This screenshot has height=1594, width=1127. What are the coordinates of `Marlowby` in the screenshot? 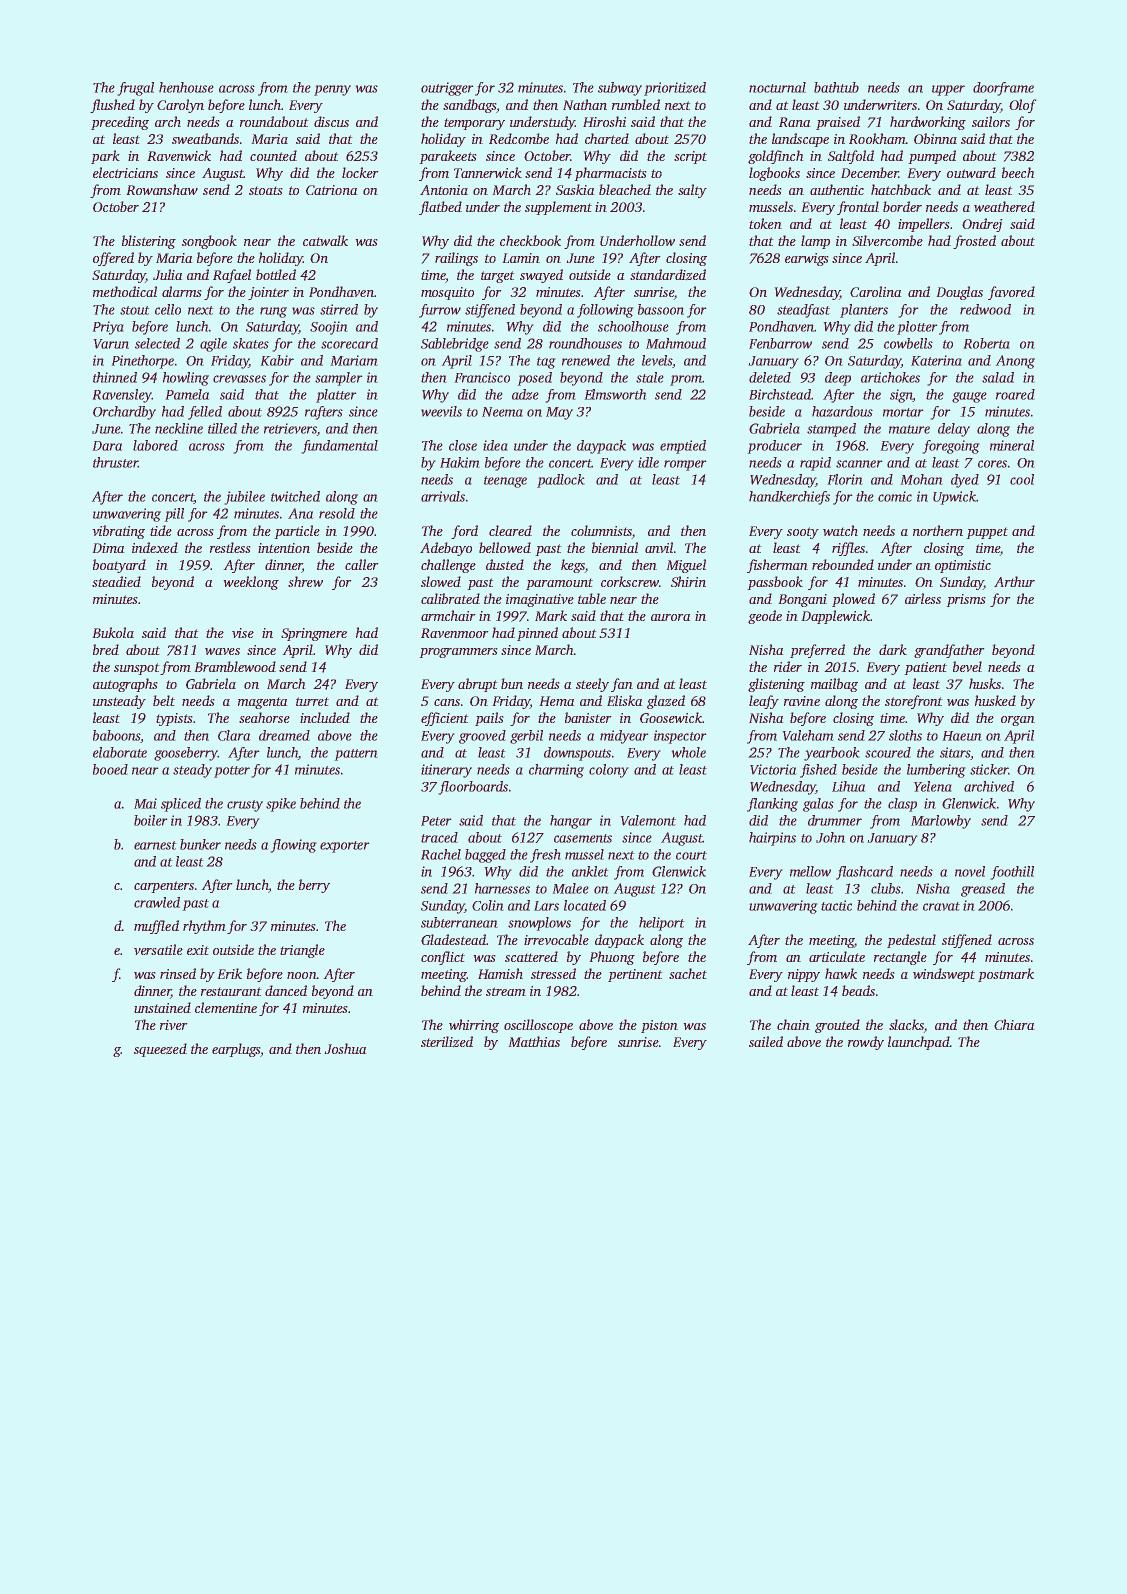 It's located at (941, 822).
